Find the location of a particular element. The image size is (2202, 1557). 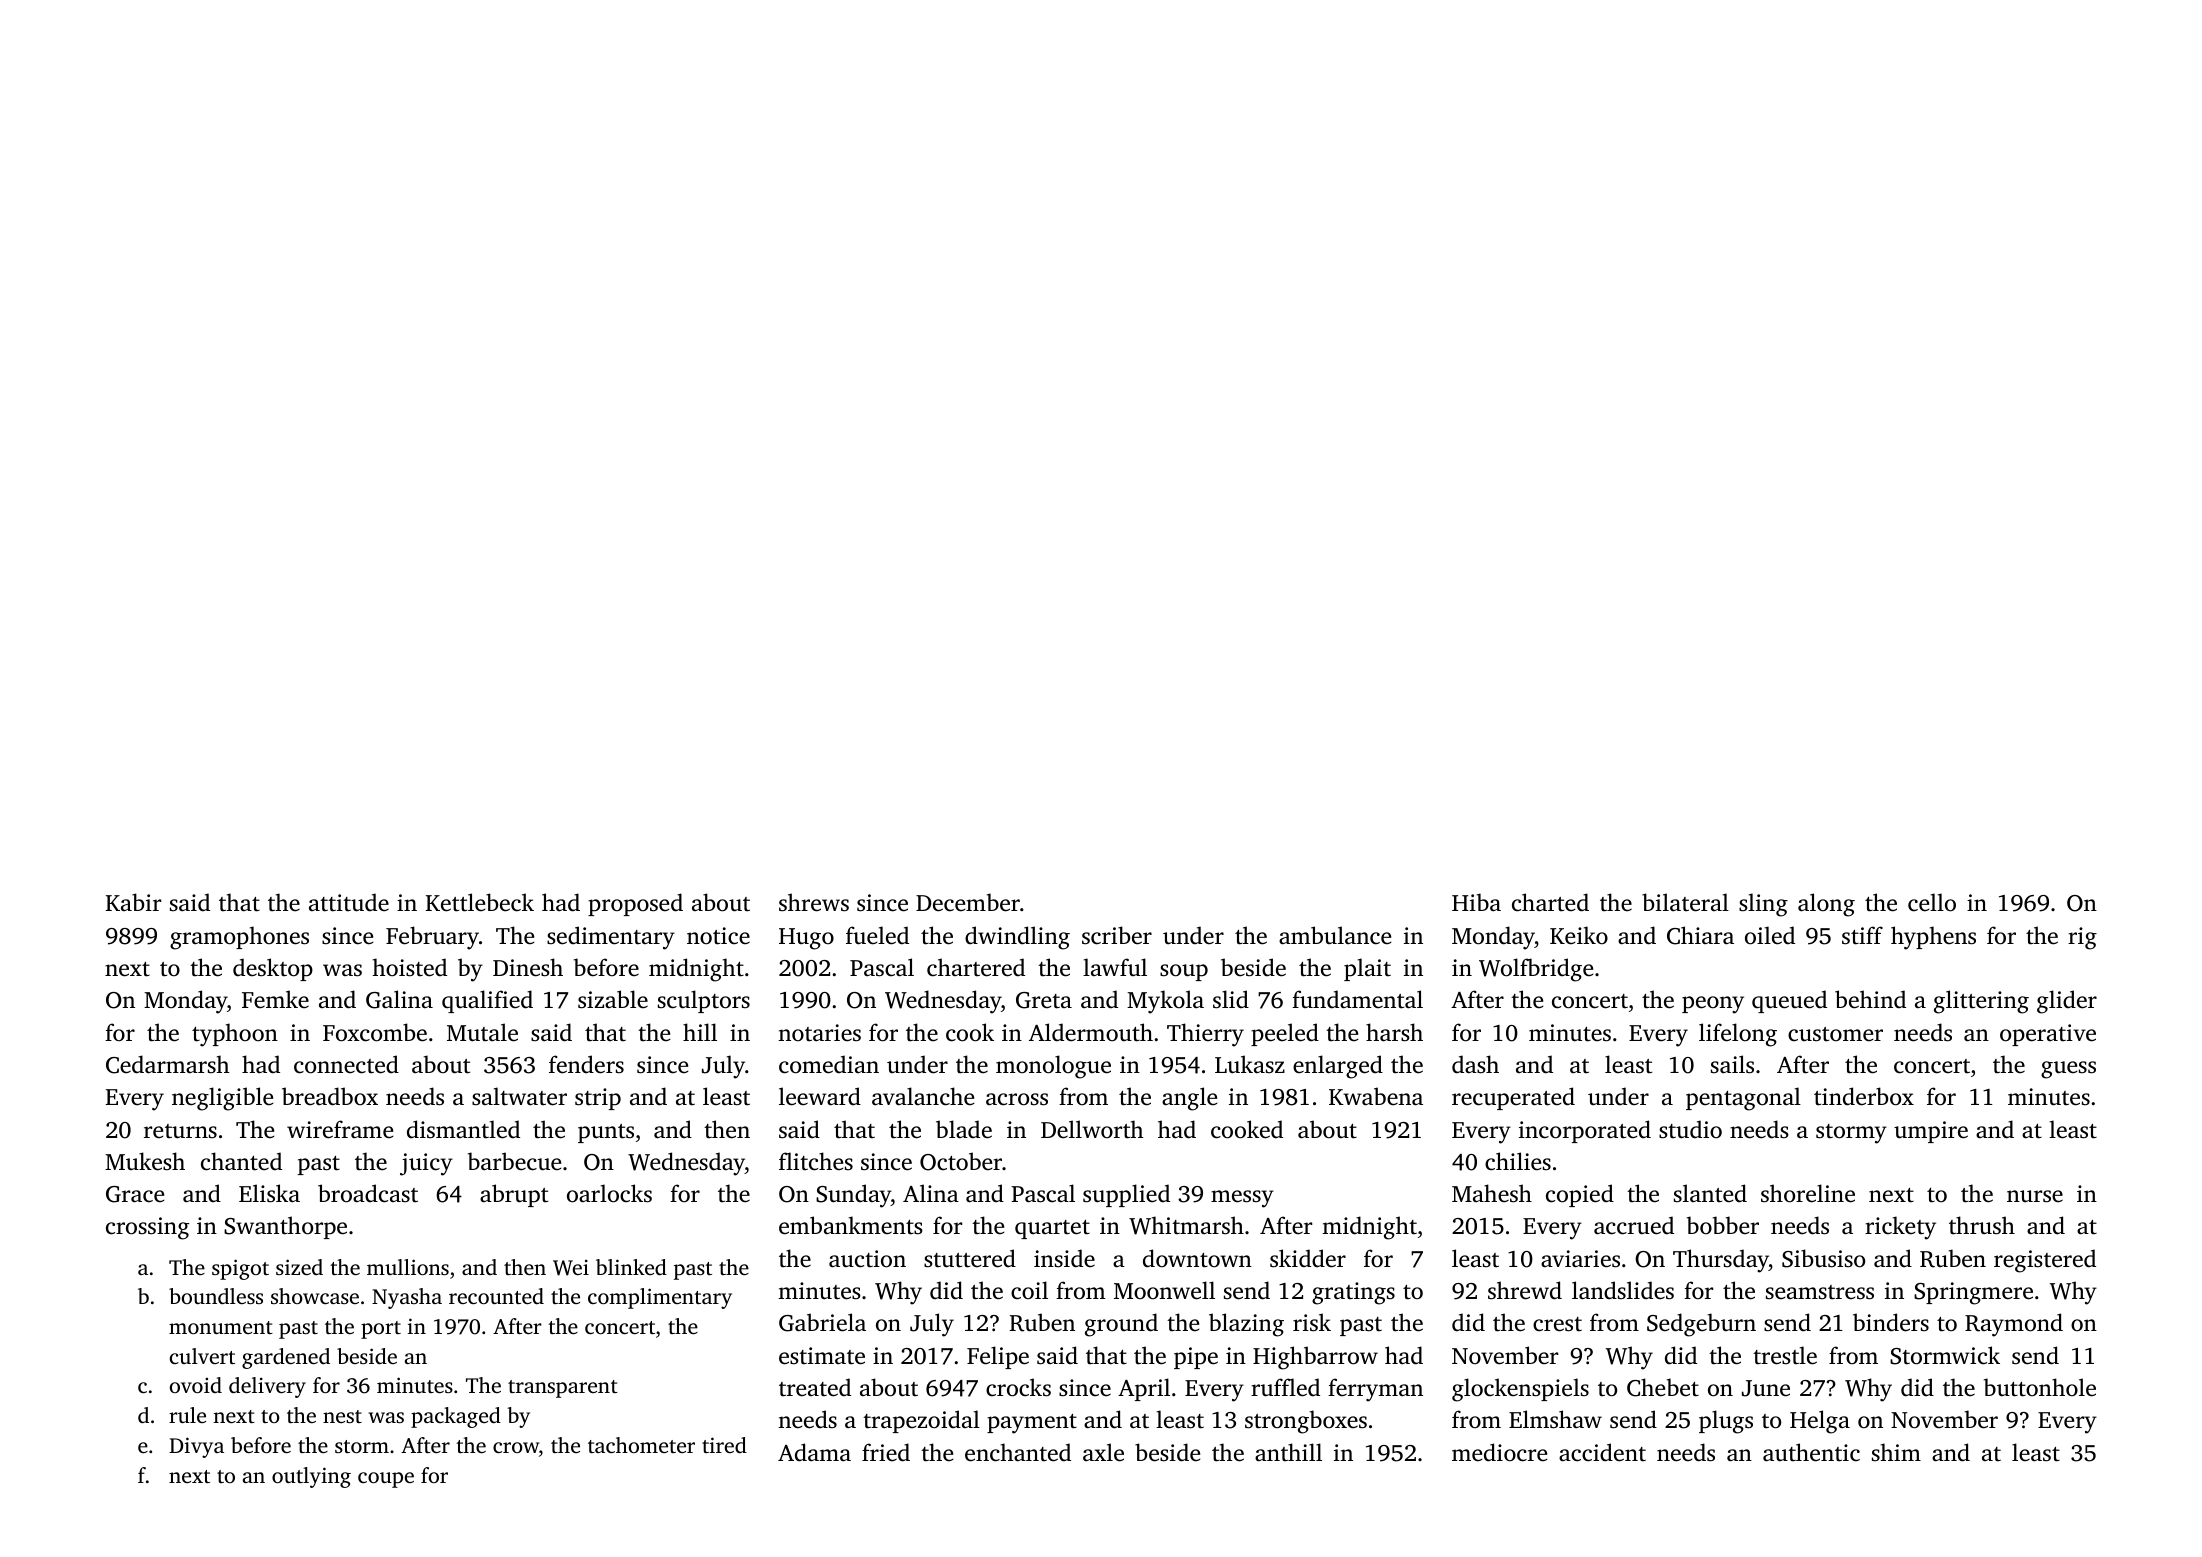

shrews is located at coordinates (814, 902).
